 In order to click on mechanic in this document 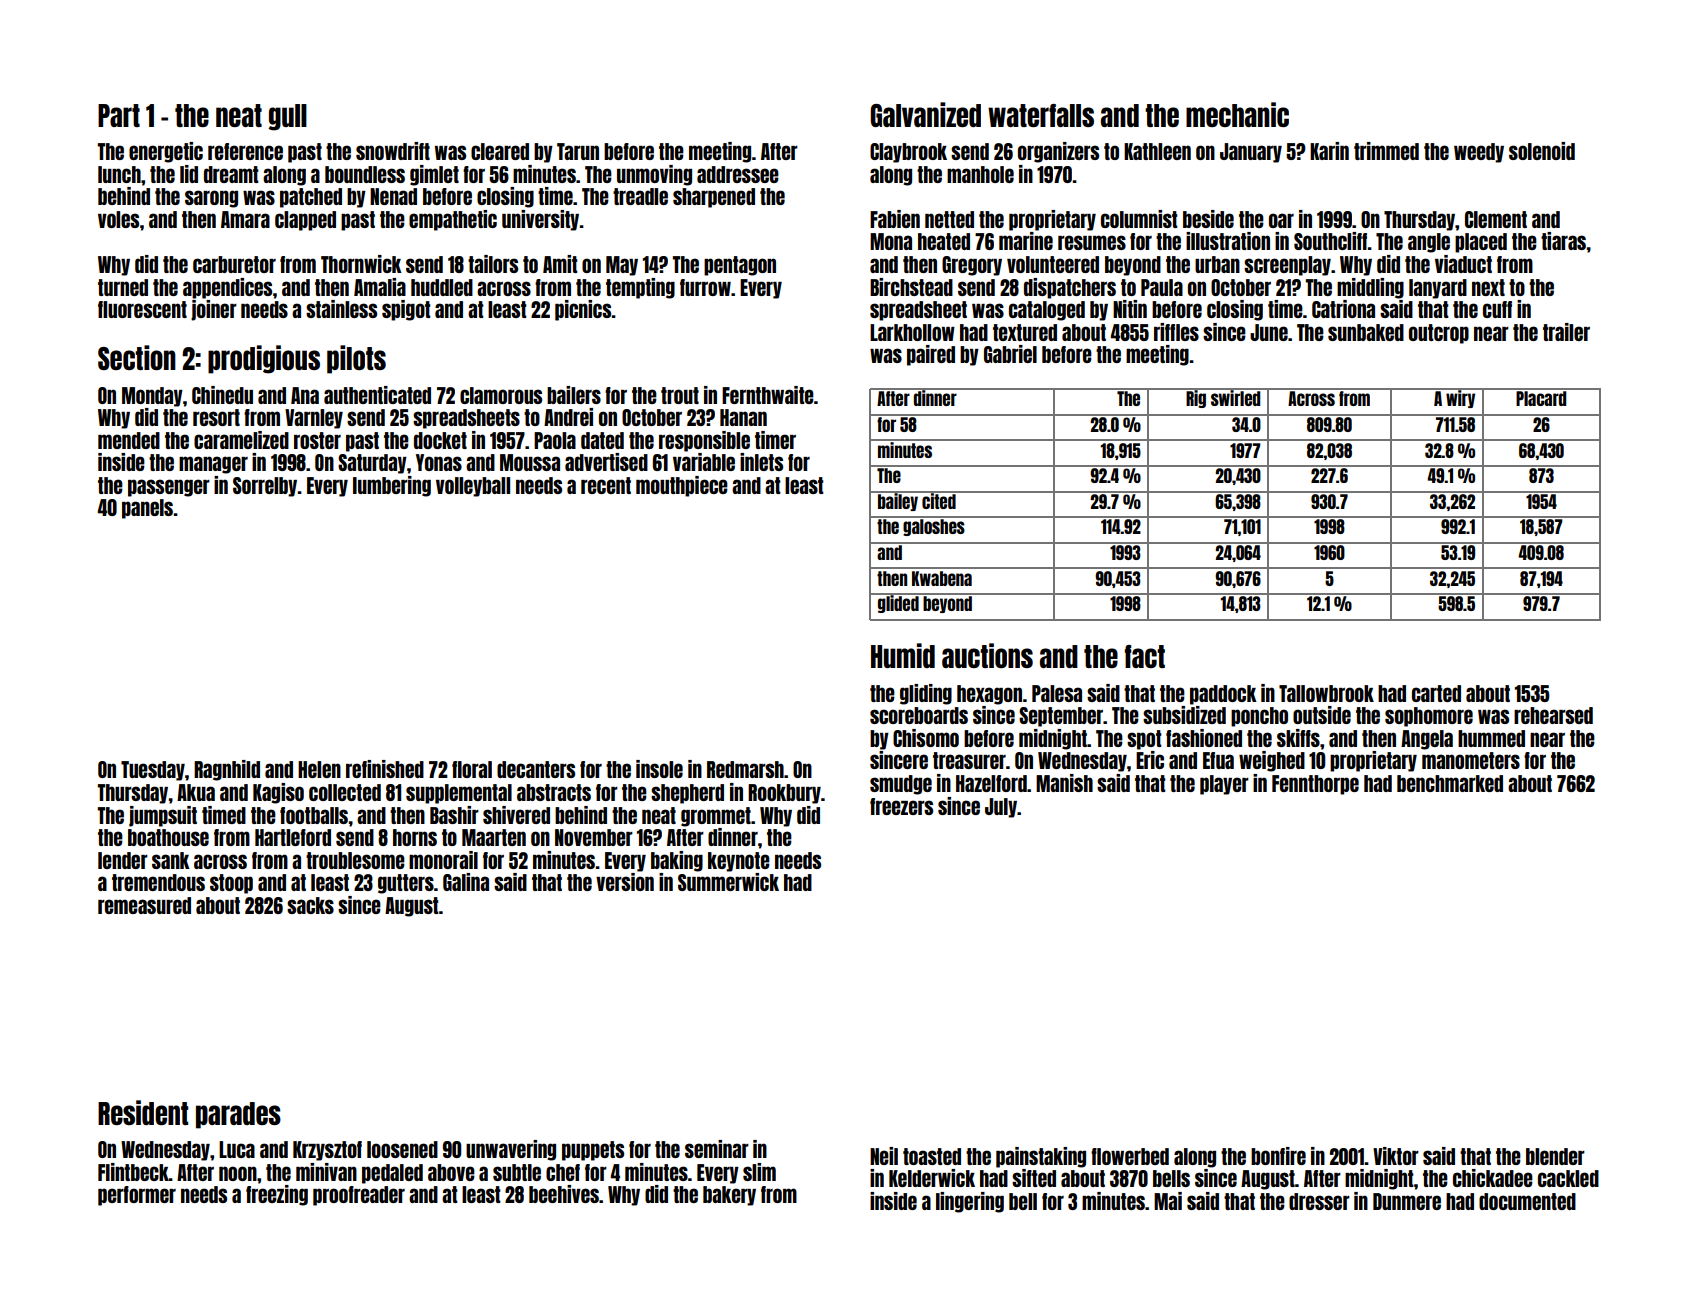, I will do `click(1237, 114)`.
